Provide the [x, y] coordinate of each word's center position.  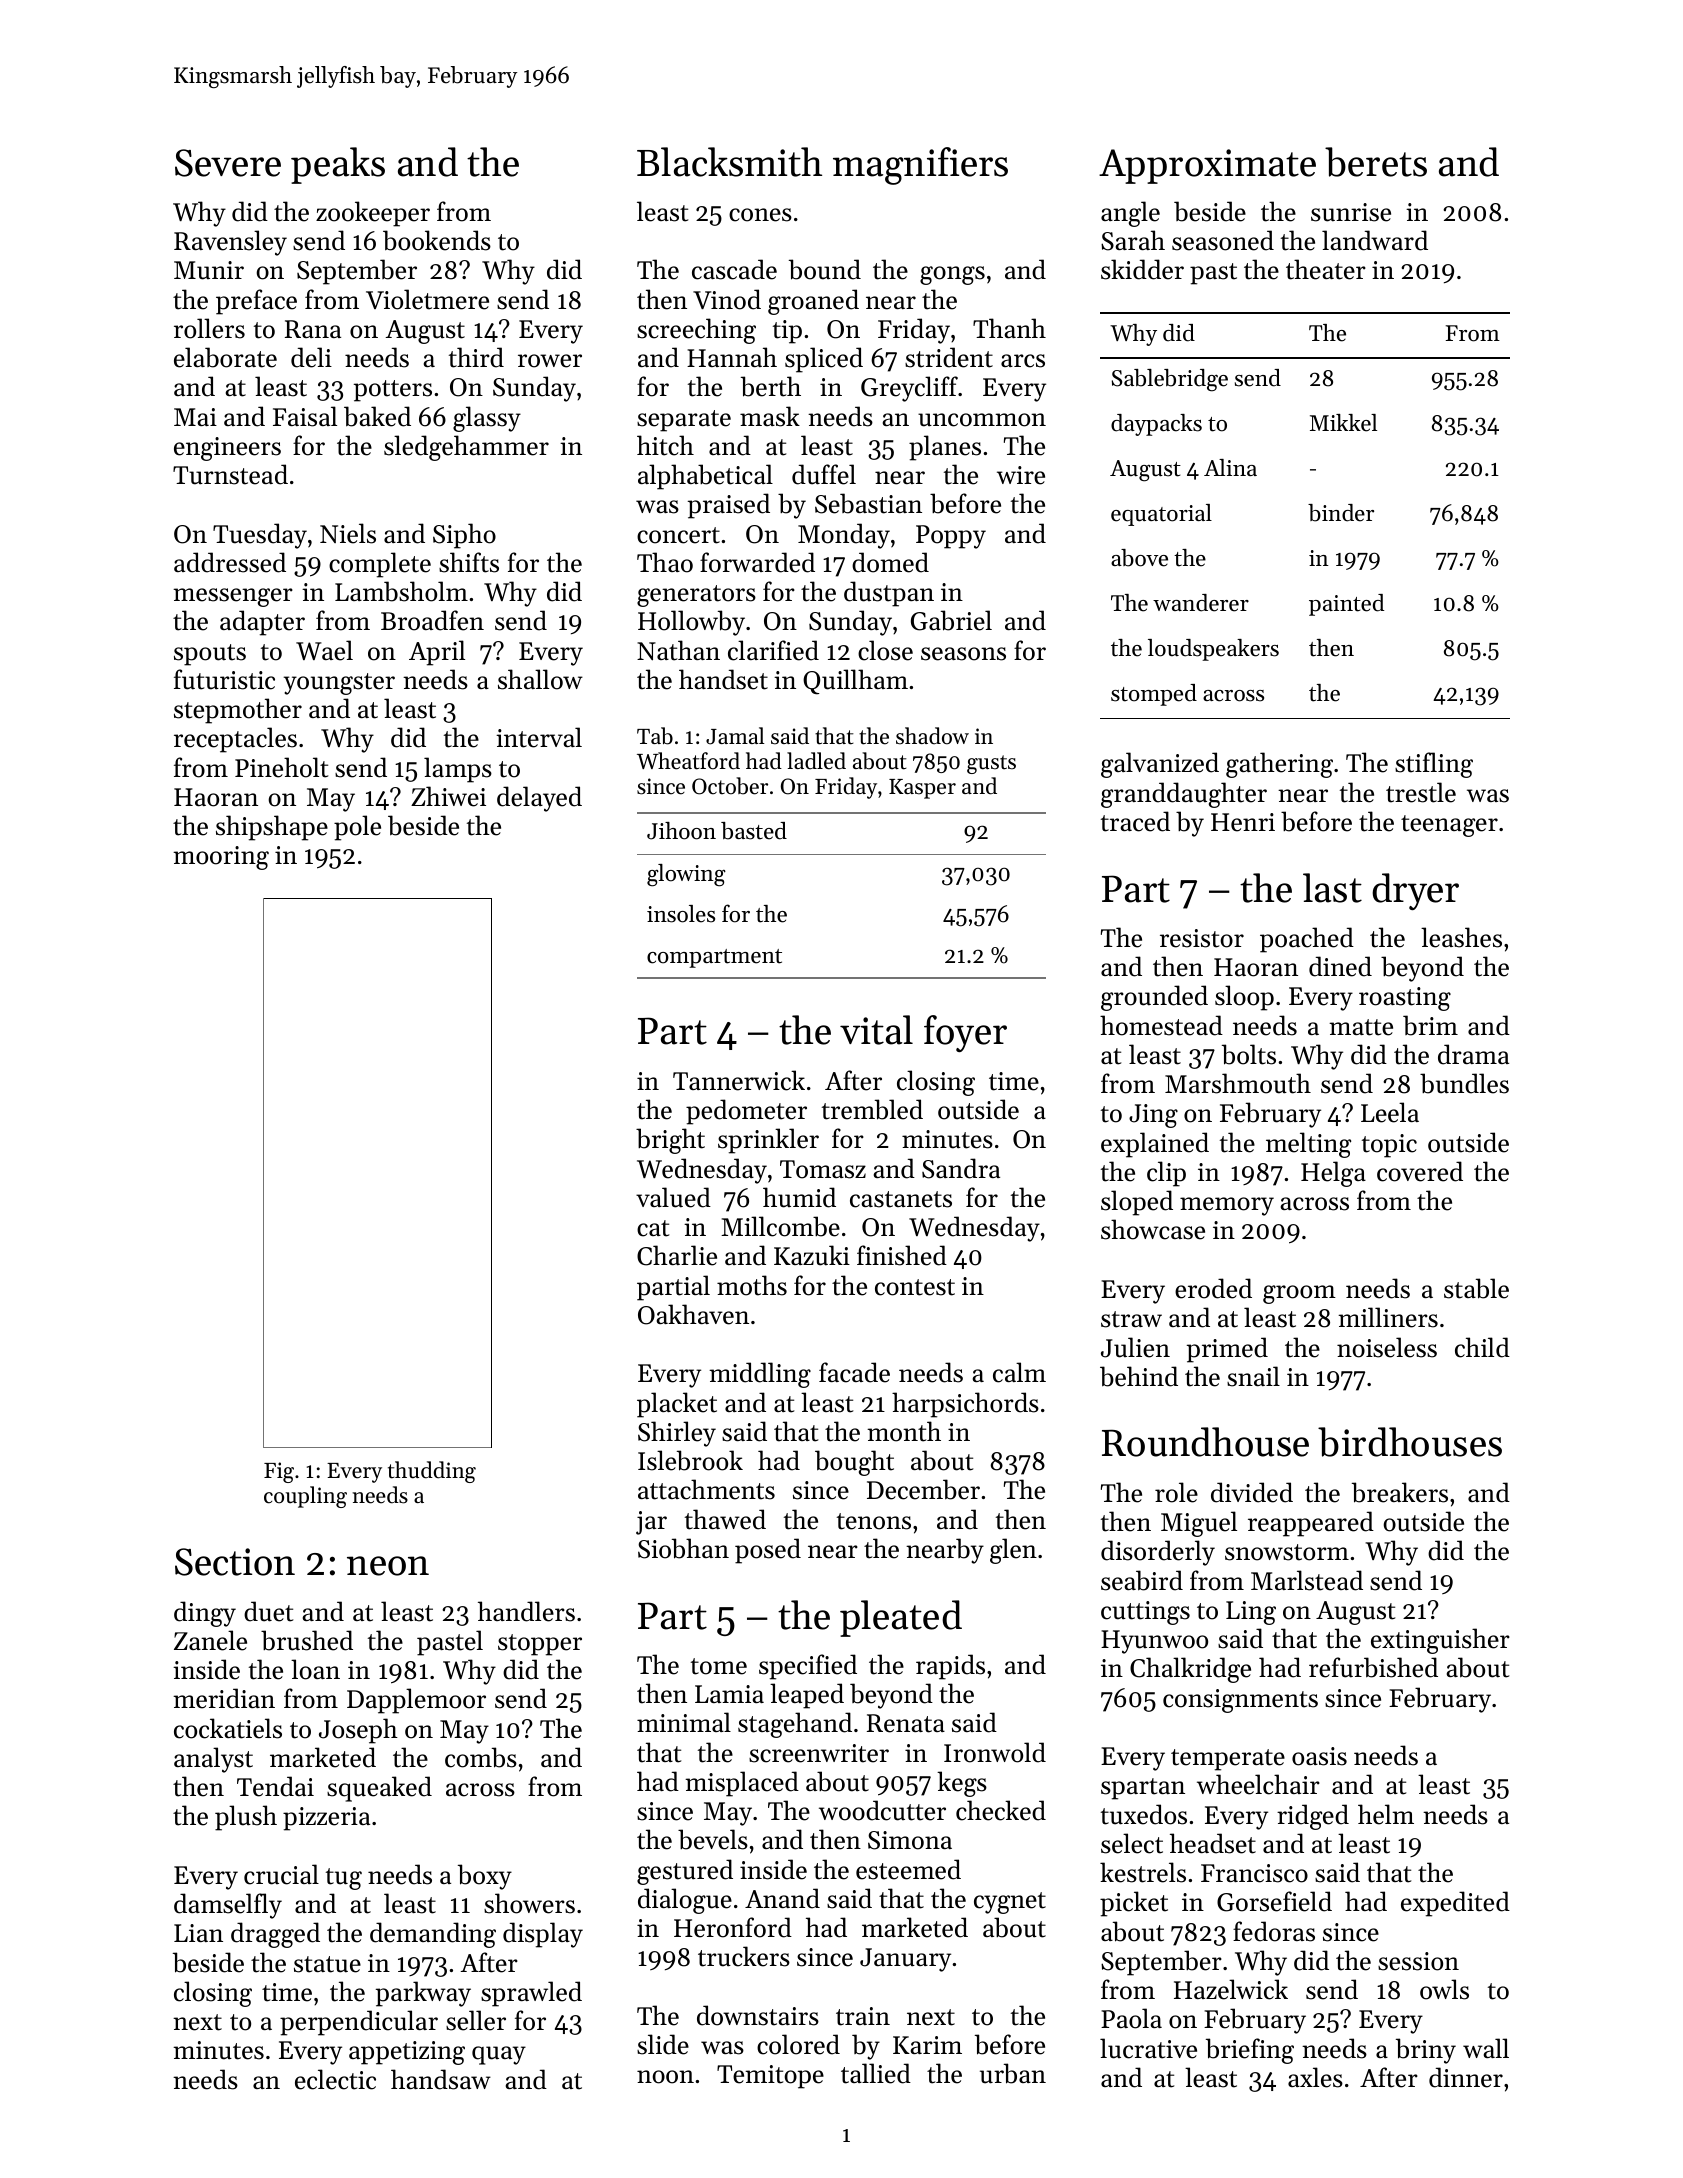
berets [1376, 162]
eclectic [335, 2079]
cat [653, 1228]
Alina [1230, 467]
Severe [228, 163]
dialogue [685, 1901]
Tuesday [260, 536]
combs [481, 1757]
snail [1253, 1376]
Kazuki [812, 1255]
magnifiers [920, 166]
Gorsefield [1274, 1901]
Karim [927, 2045]
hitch [665, 445]
